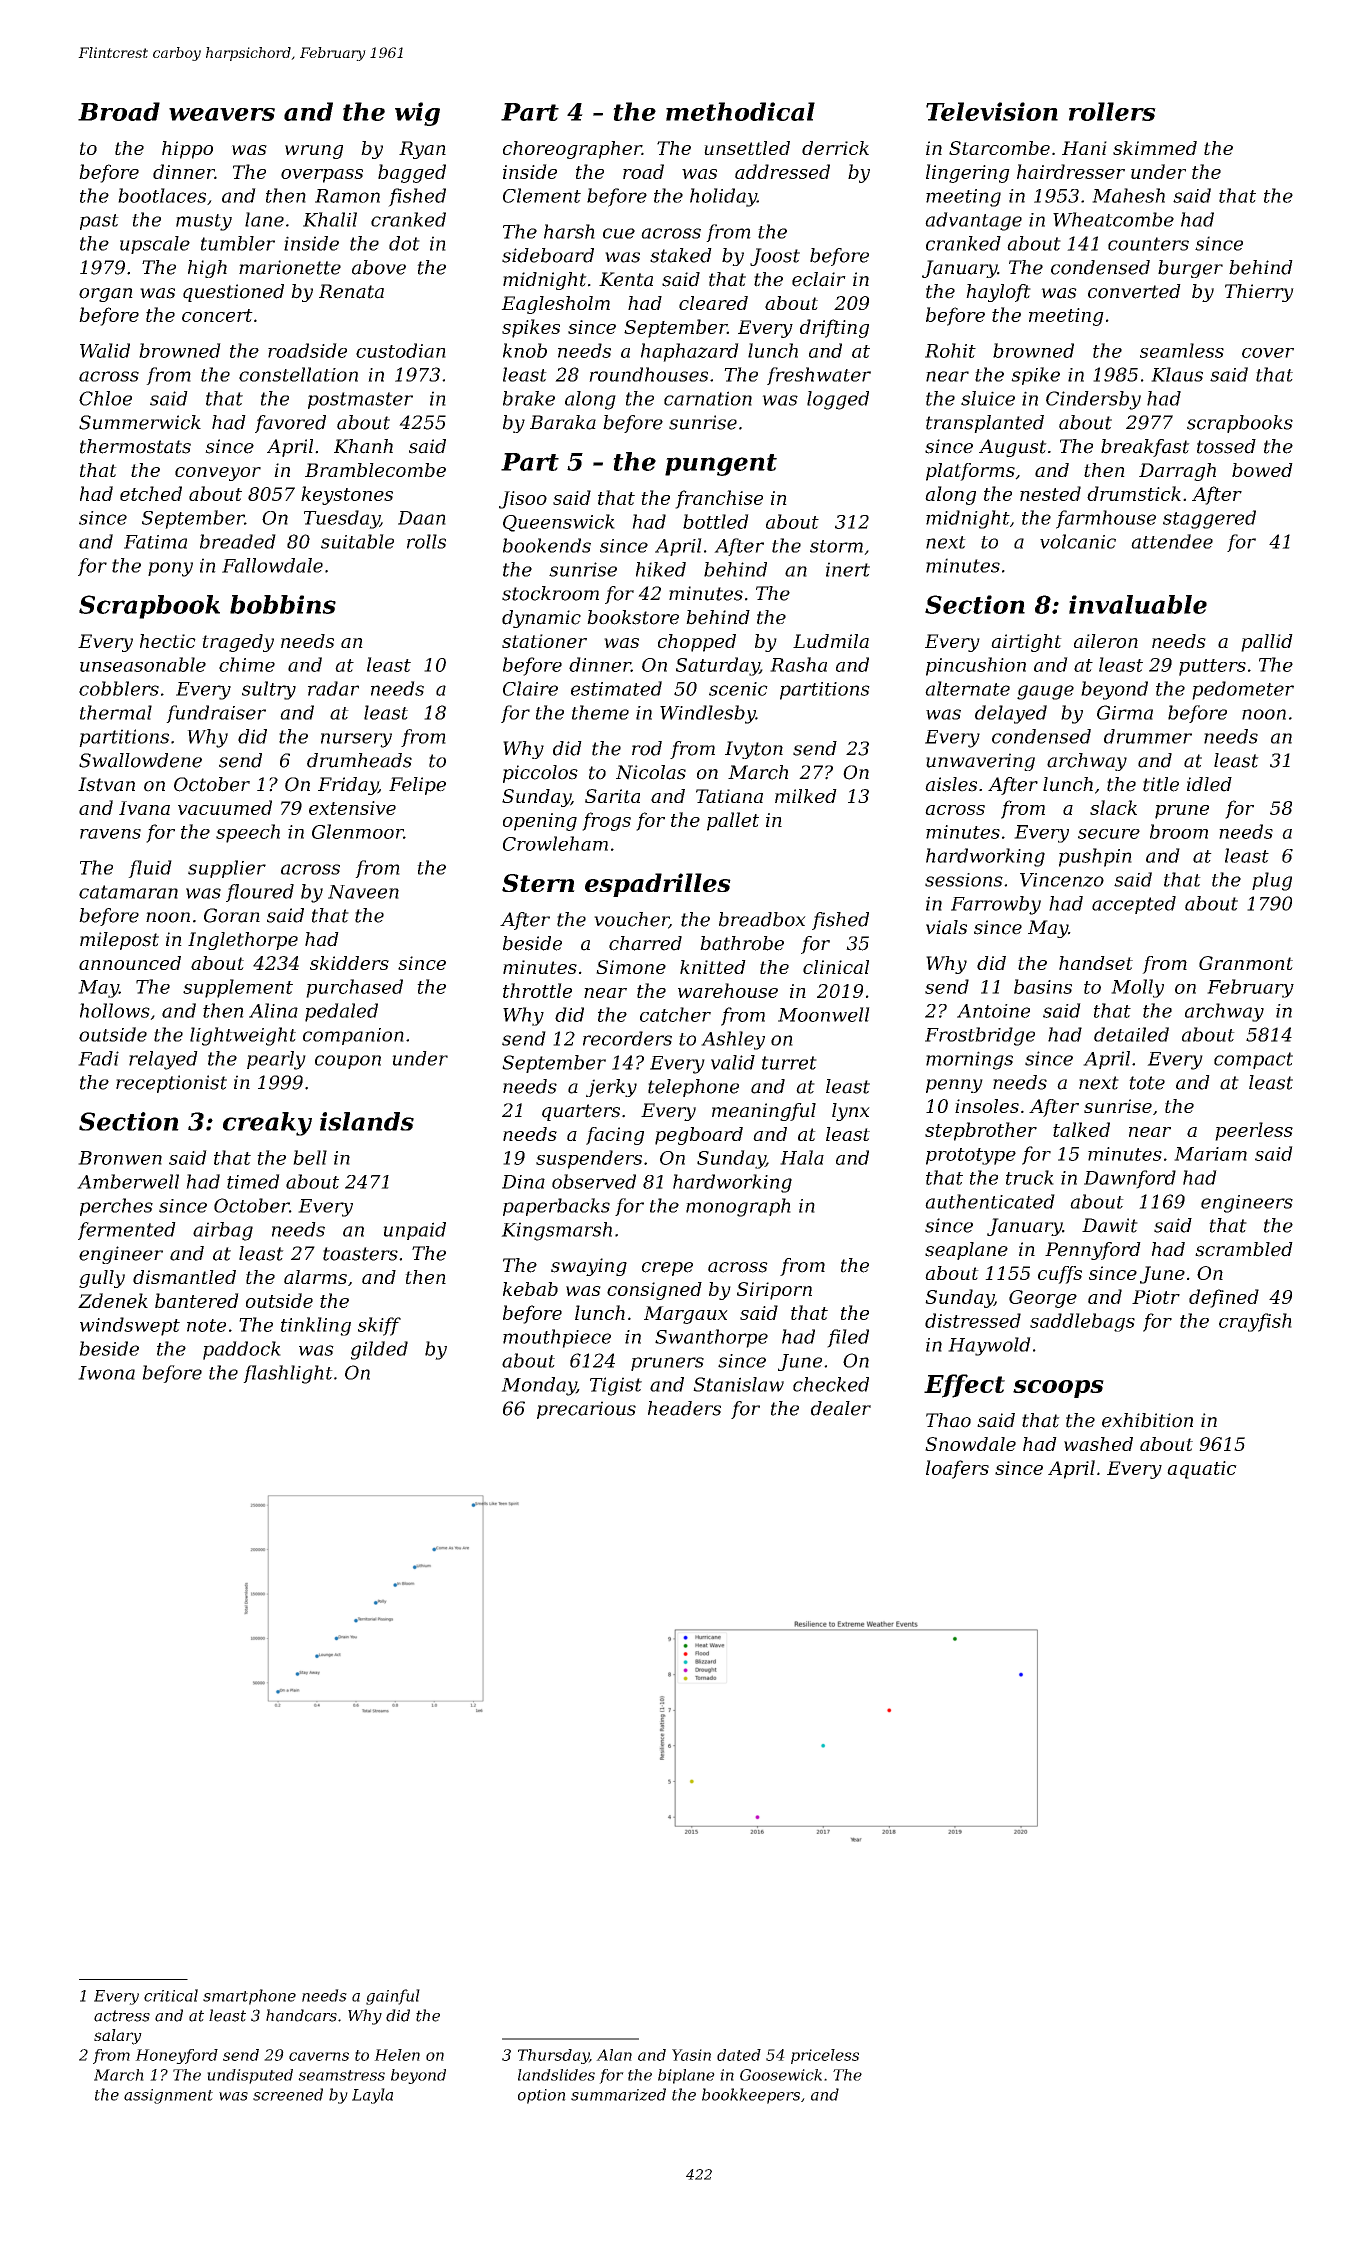 Image resolution: width=1372 pixels, height=2259 pixels. I want to click on actress, so click(122, 2016).
